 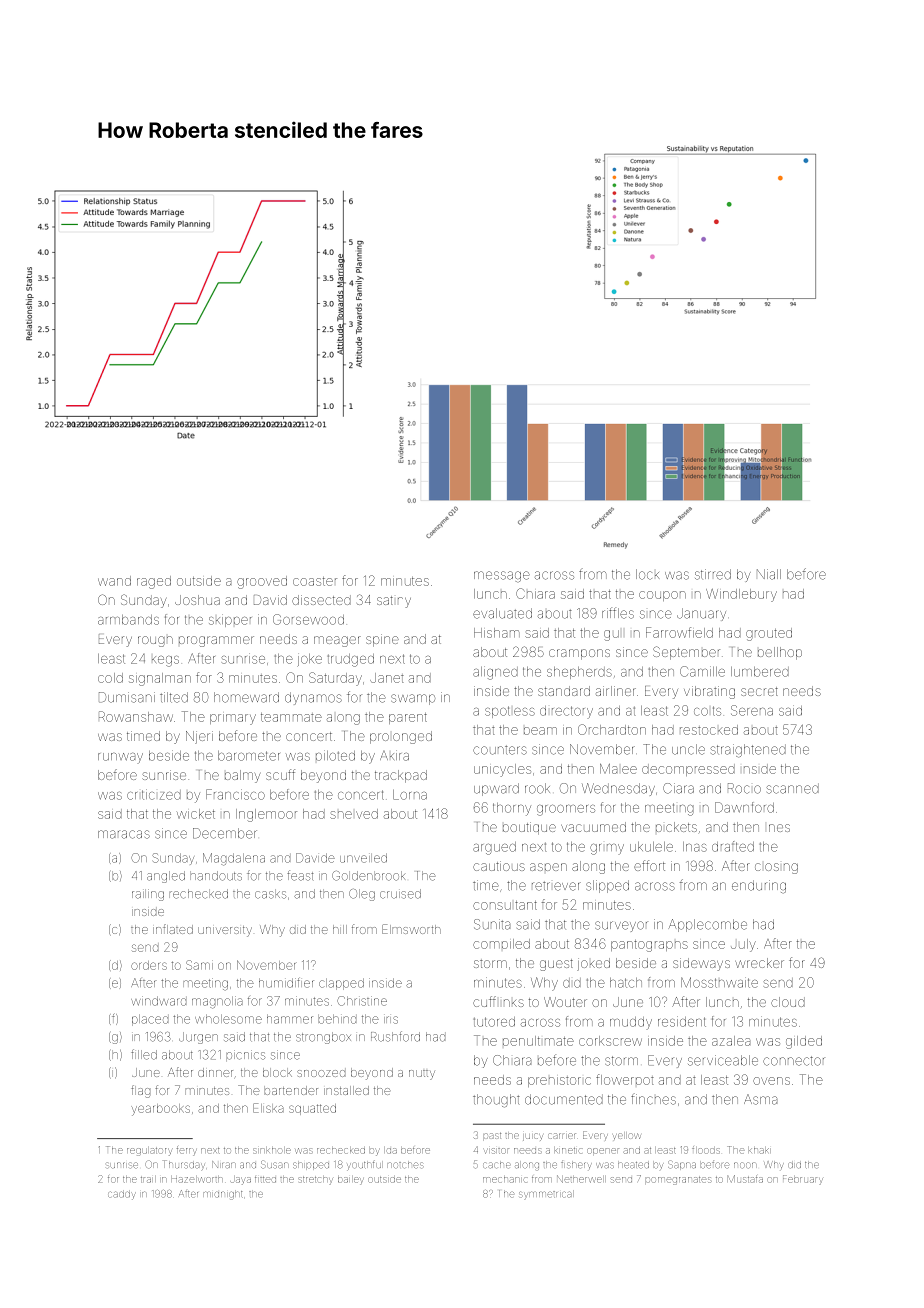 I want to click on spotless, so click(x=510, y=712).
